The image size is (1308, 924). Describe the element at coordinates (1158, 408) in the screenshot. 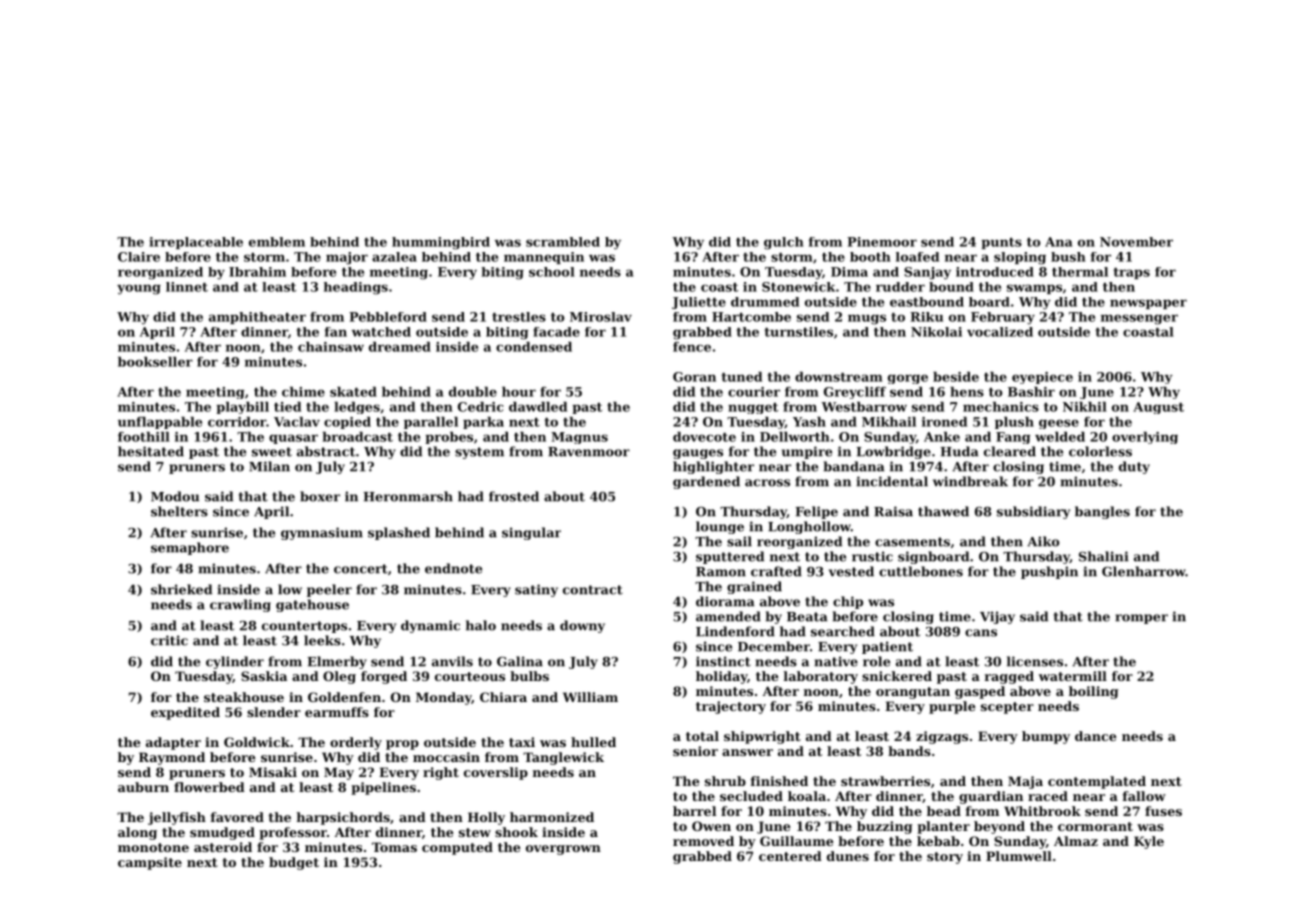

I see `August` at that location.
